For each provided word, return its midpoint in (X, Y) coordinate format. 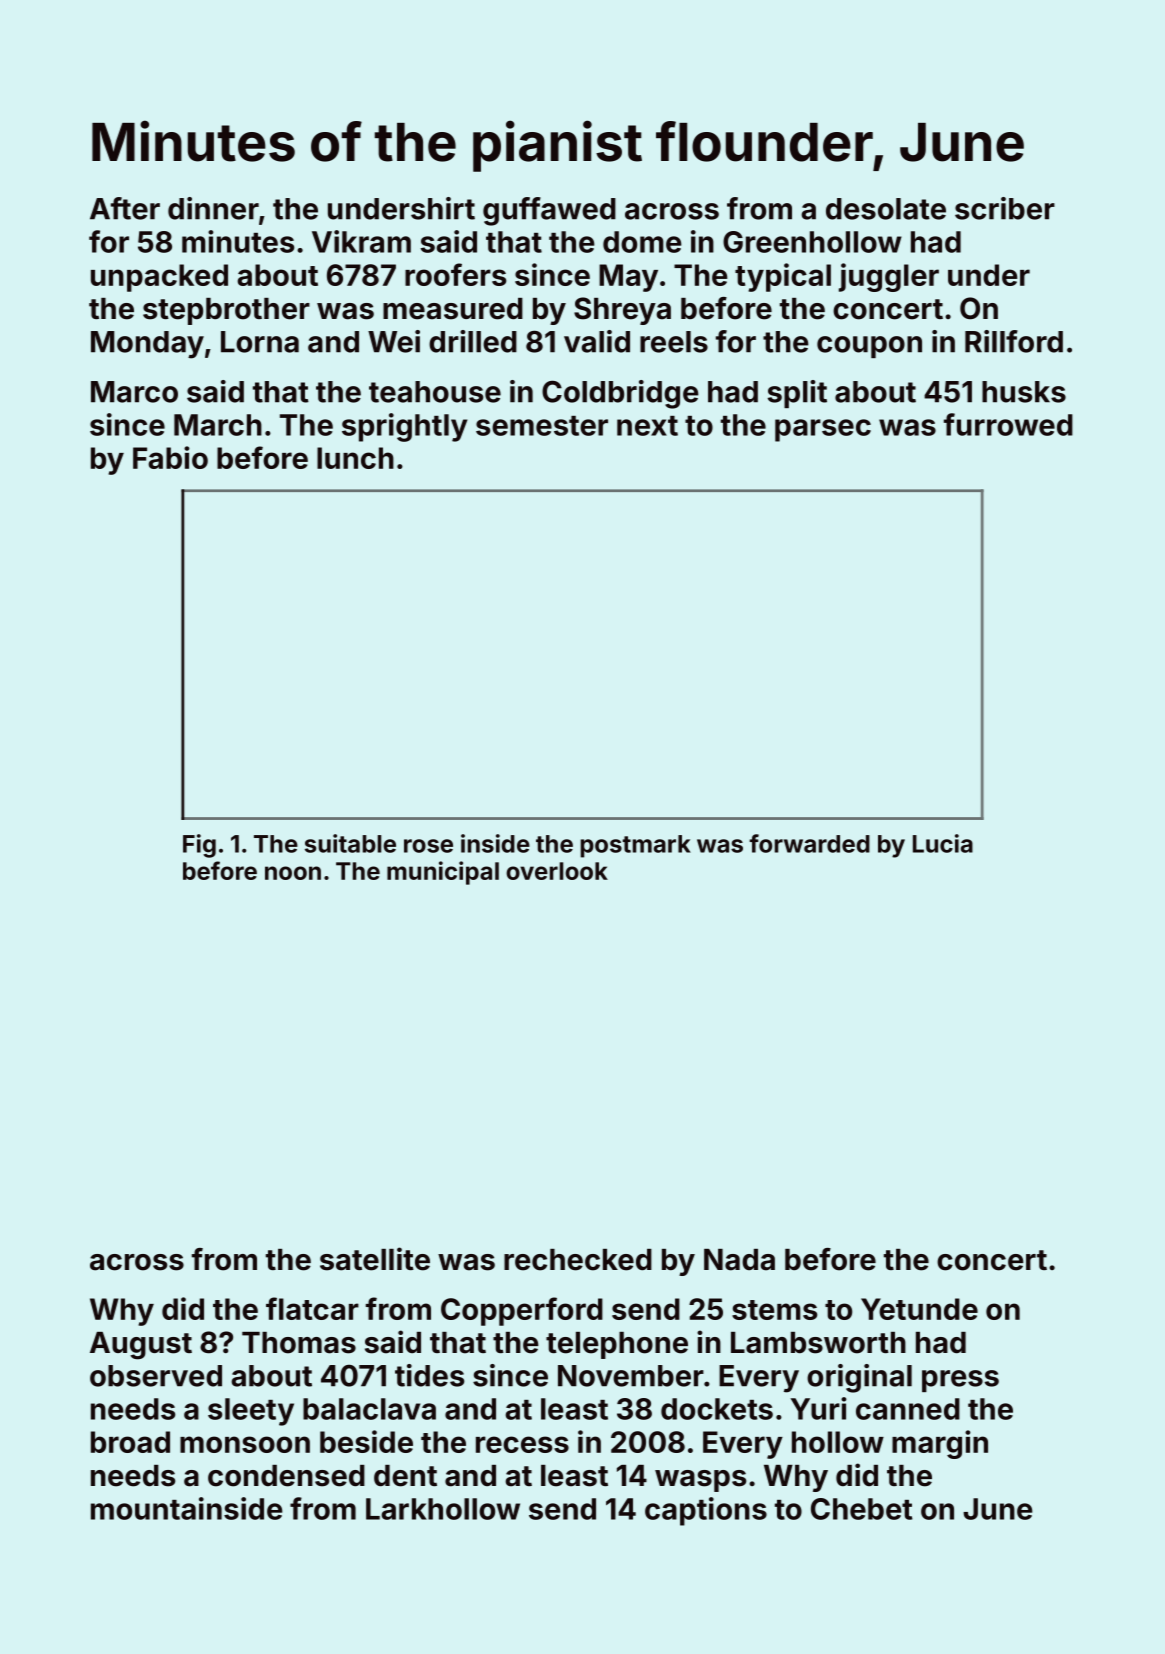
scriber (1005, 208)
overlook (557, 871)
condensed (286, 1476)
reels (674, 342)
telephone (617, 1345)
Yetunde (919, 1309)
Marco (134, 392)
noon (293, 873)
